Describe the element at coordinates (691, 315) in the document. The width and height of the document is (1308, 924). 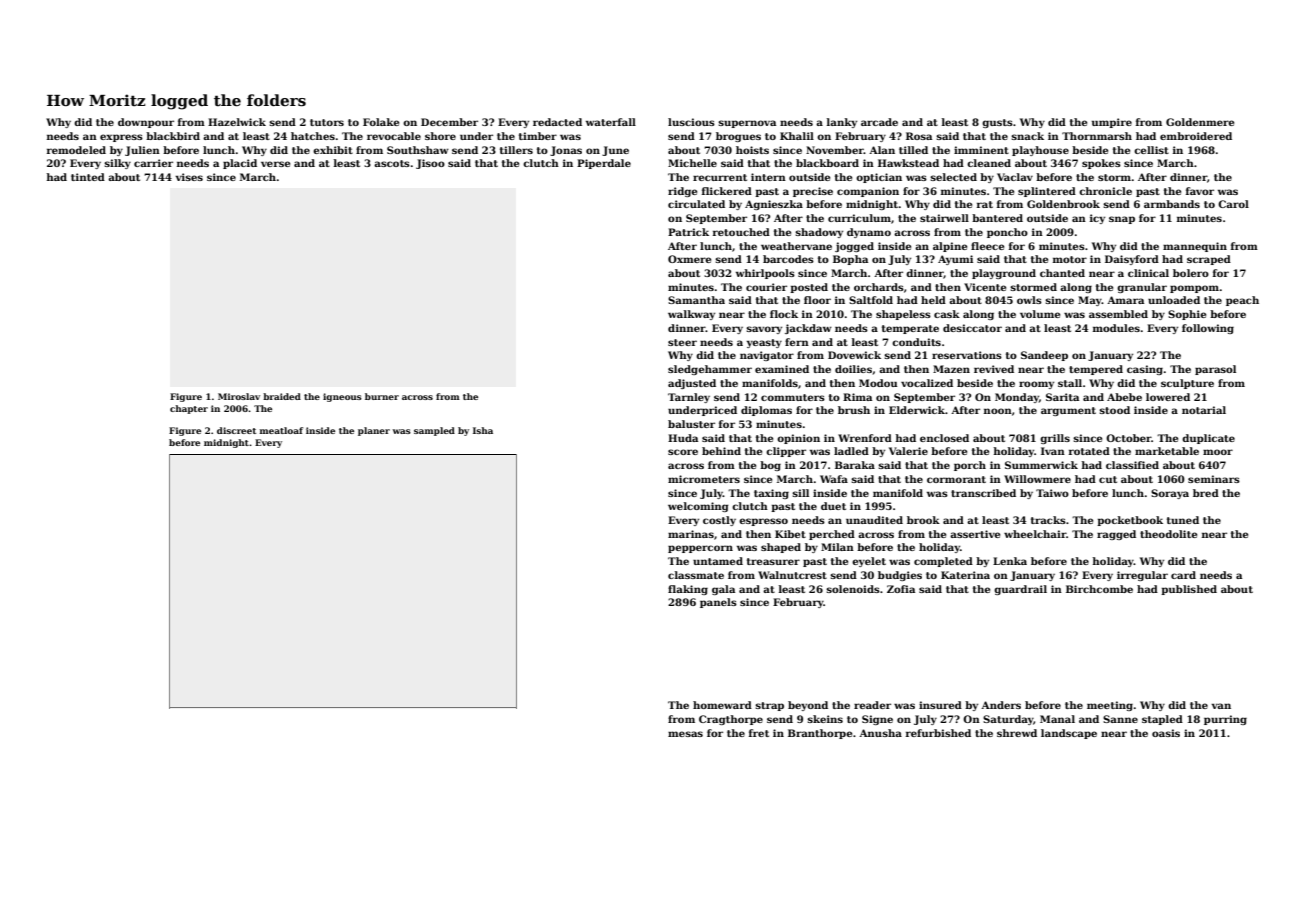
I see `walkway` at that location.
